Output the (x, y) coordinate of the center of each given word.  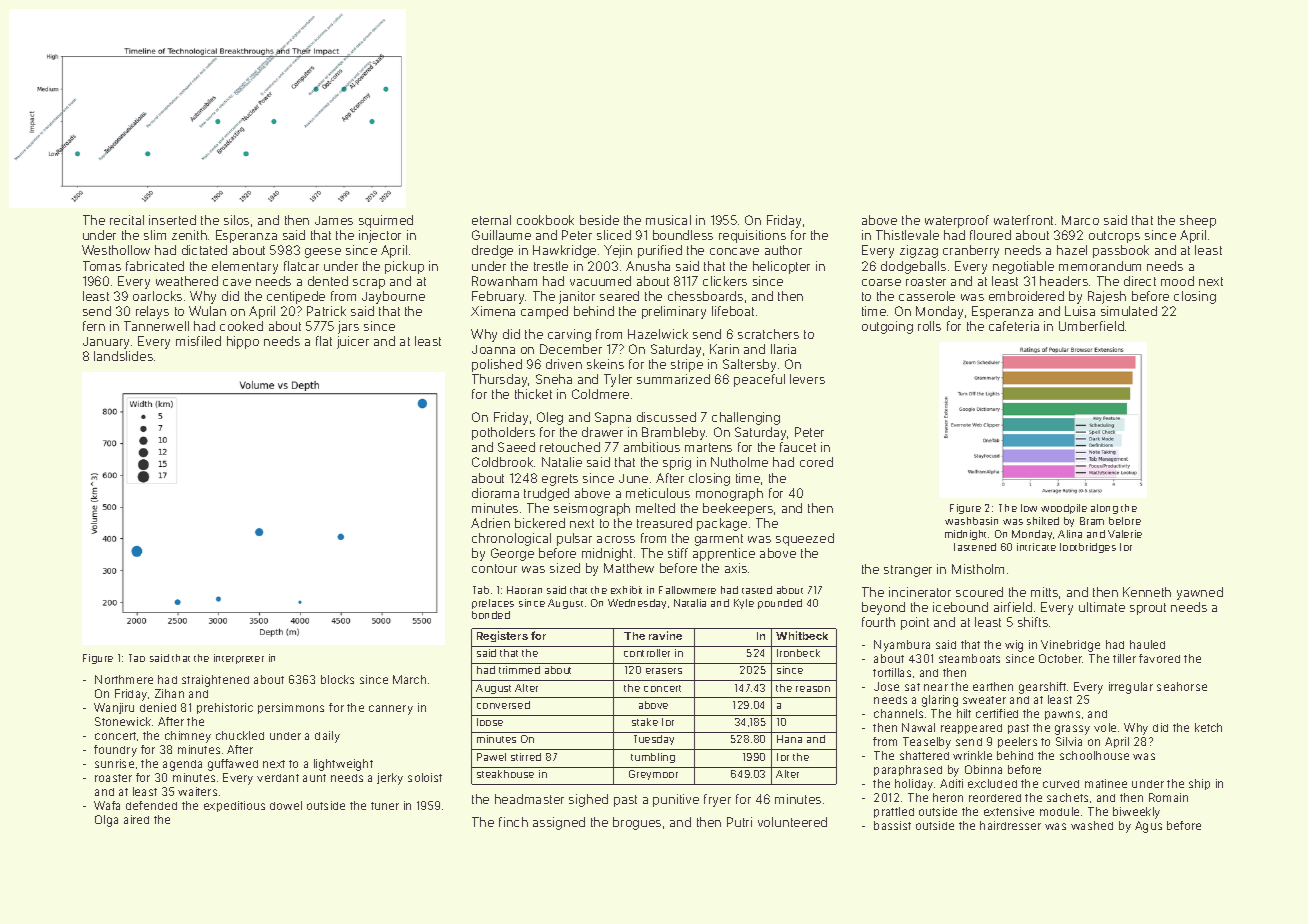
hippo (243, 342)
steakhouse (505, 774)
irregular (1131, 688)
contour (494, 568)
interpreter (239, 659)
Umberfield (1091, 326)
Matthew (629, 568)
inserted (172, 220)
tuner (385, 806)
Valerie (1125, 534)
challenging (746, 418)
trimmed (519, 670)
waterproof (957, 221)
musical (668, 220)
